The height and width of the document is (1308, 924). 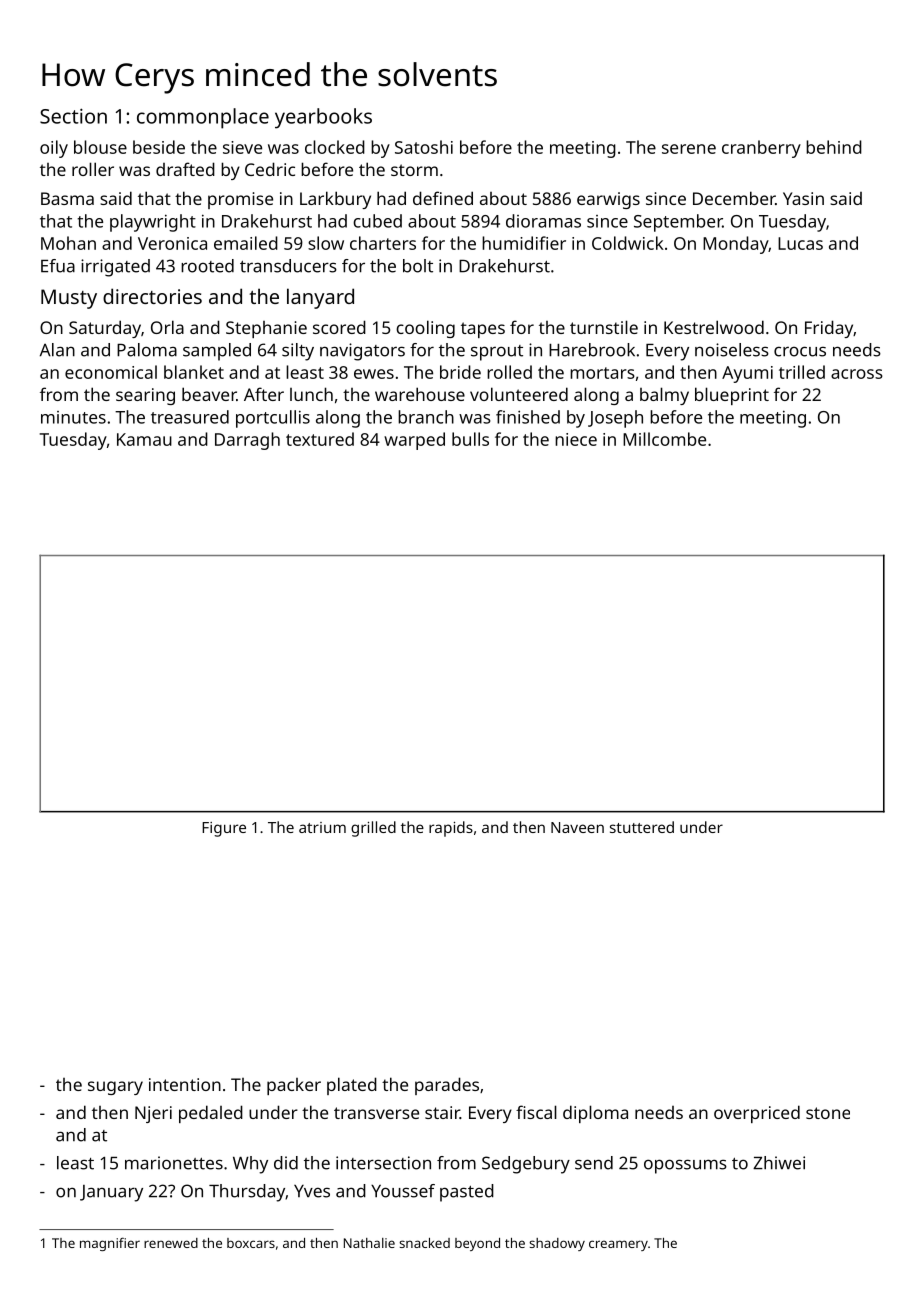 What do you see at coordinates (414, 441) in the document?
I see `warped` at bounding box center [414, 441].
